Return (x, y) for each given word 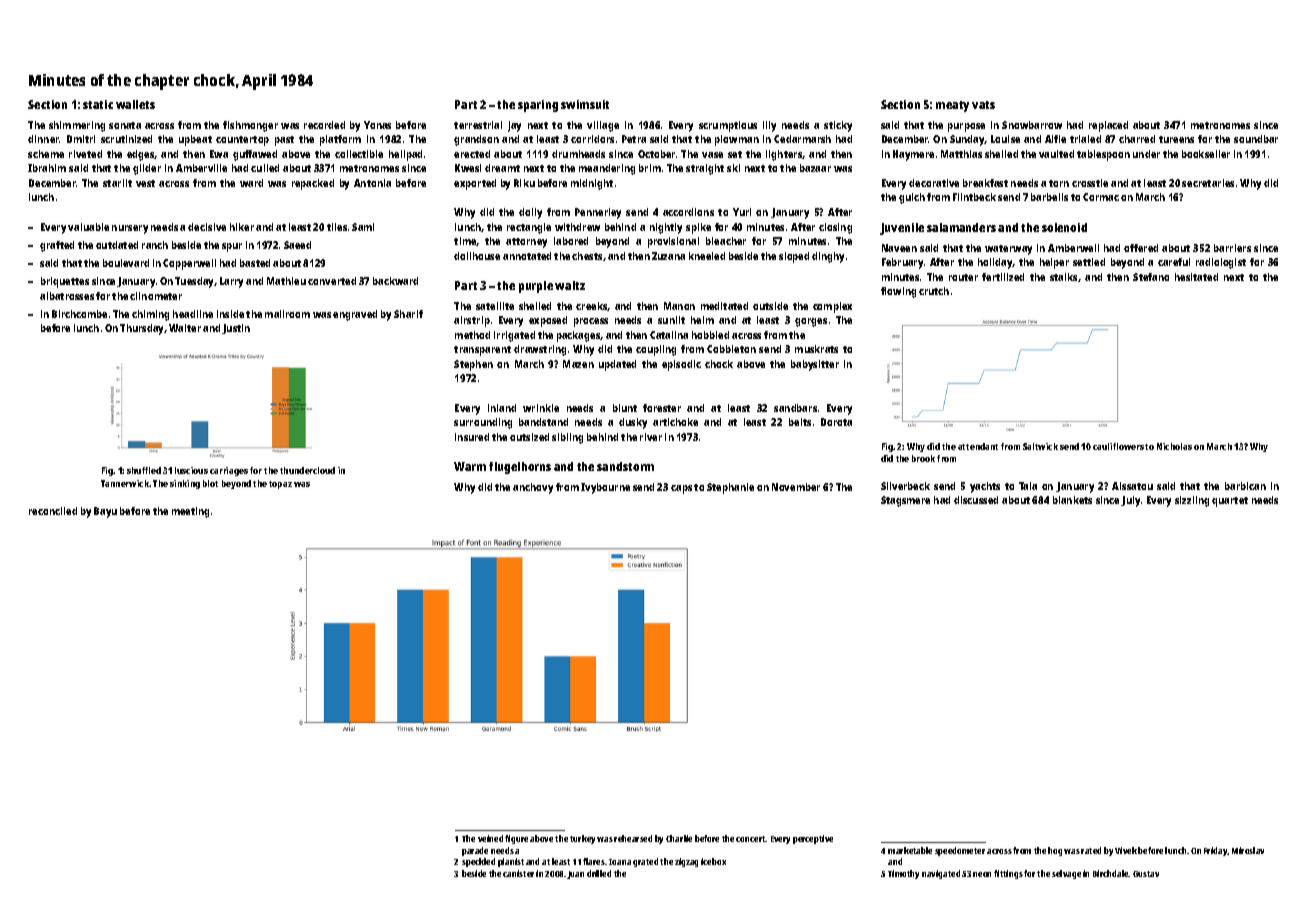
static (98, 104)
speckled (478, 862)
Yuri (742, 212)
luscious (191, 470)
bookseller (1206, 154)
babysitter (815, 365)
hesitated (1196, 277)
